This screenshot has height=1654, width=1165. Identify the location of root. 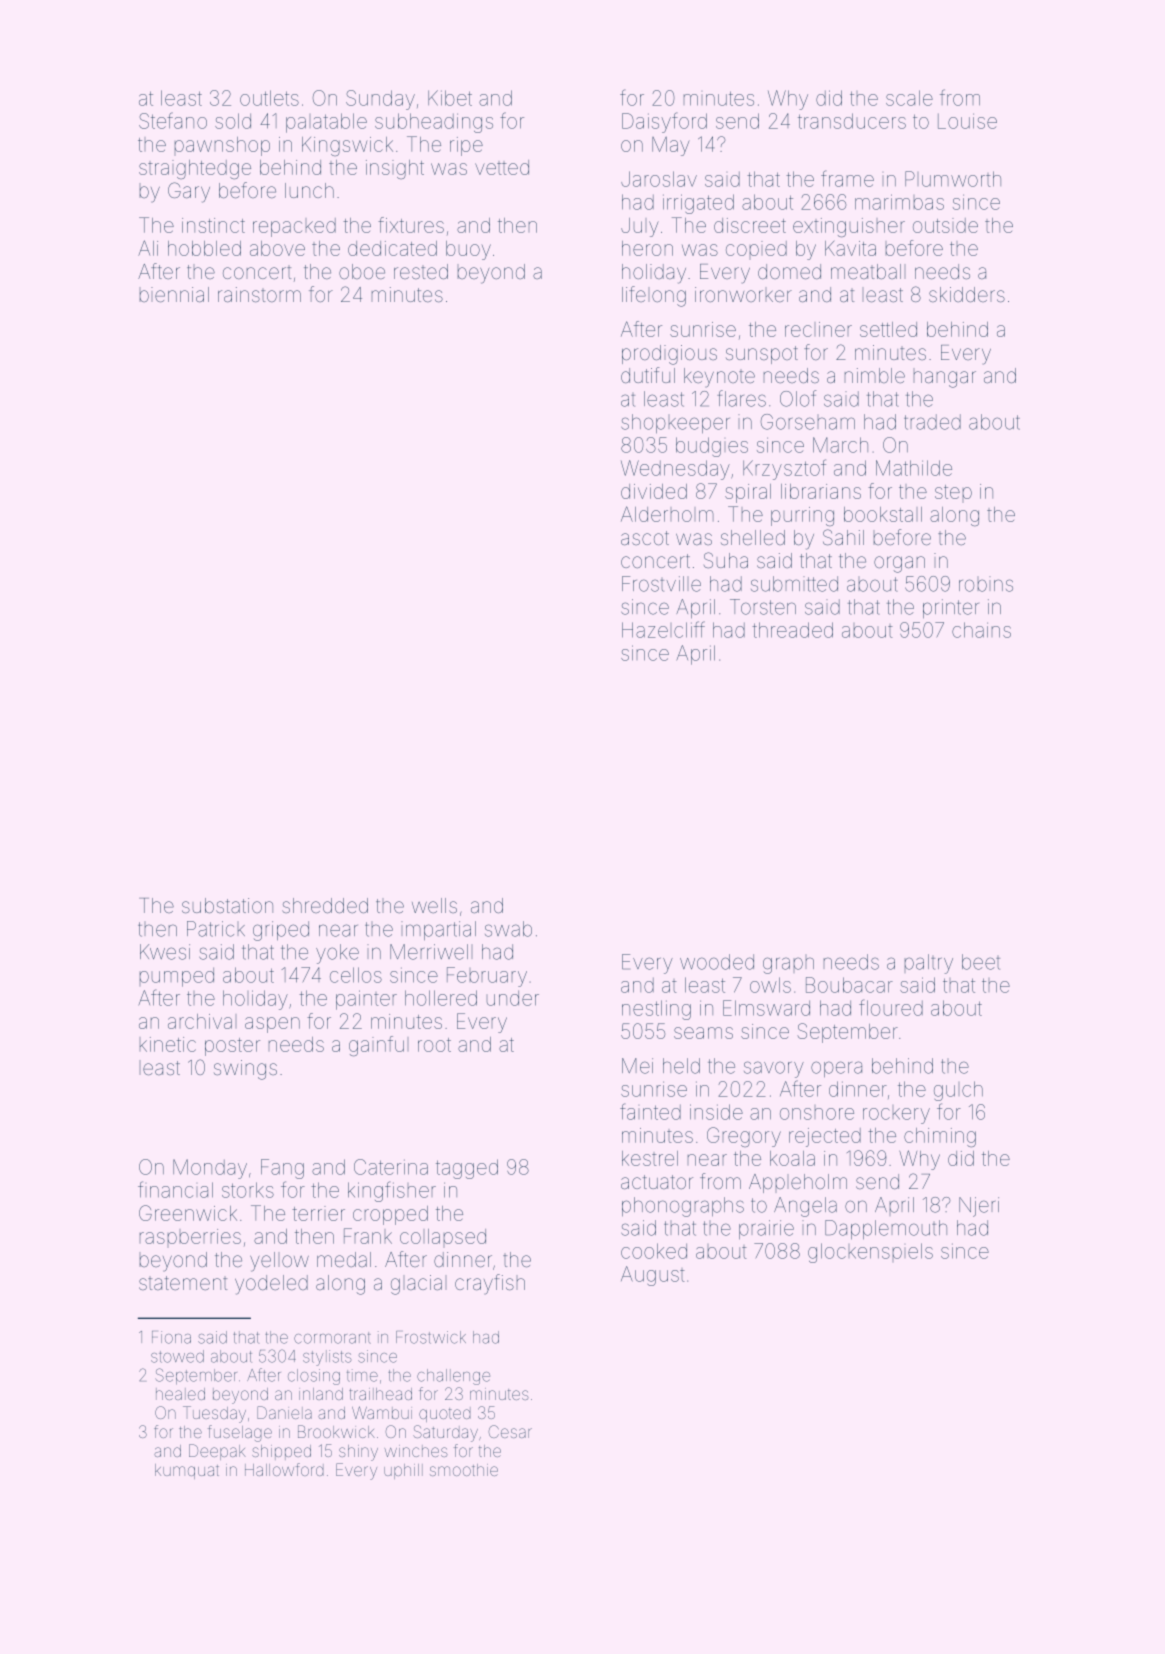
(434, 1045).
